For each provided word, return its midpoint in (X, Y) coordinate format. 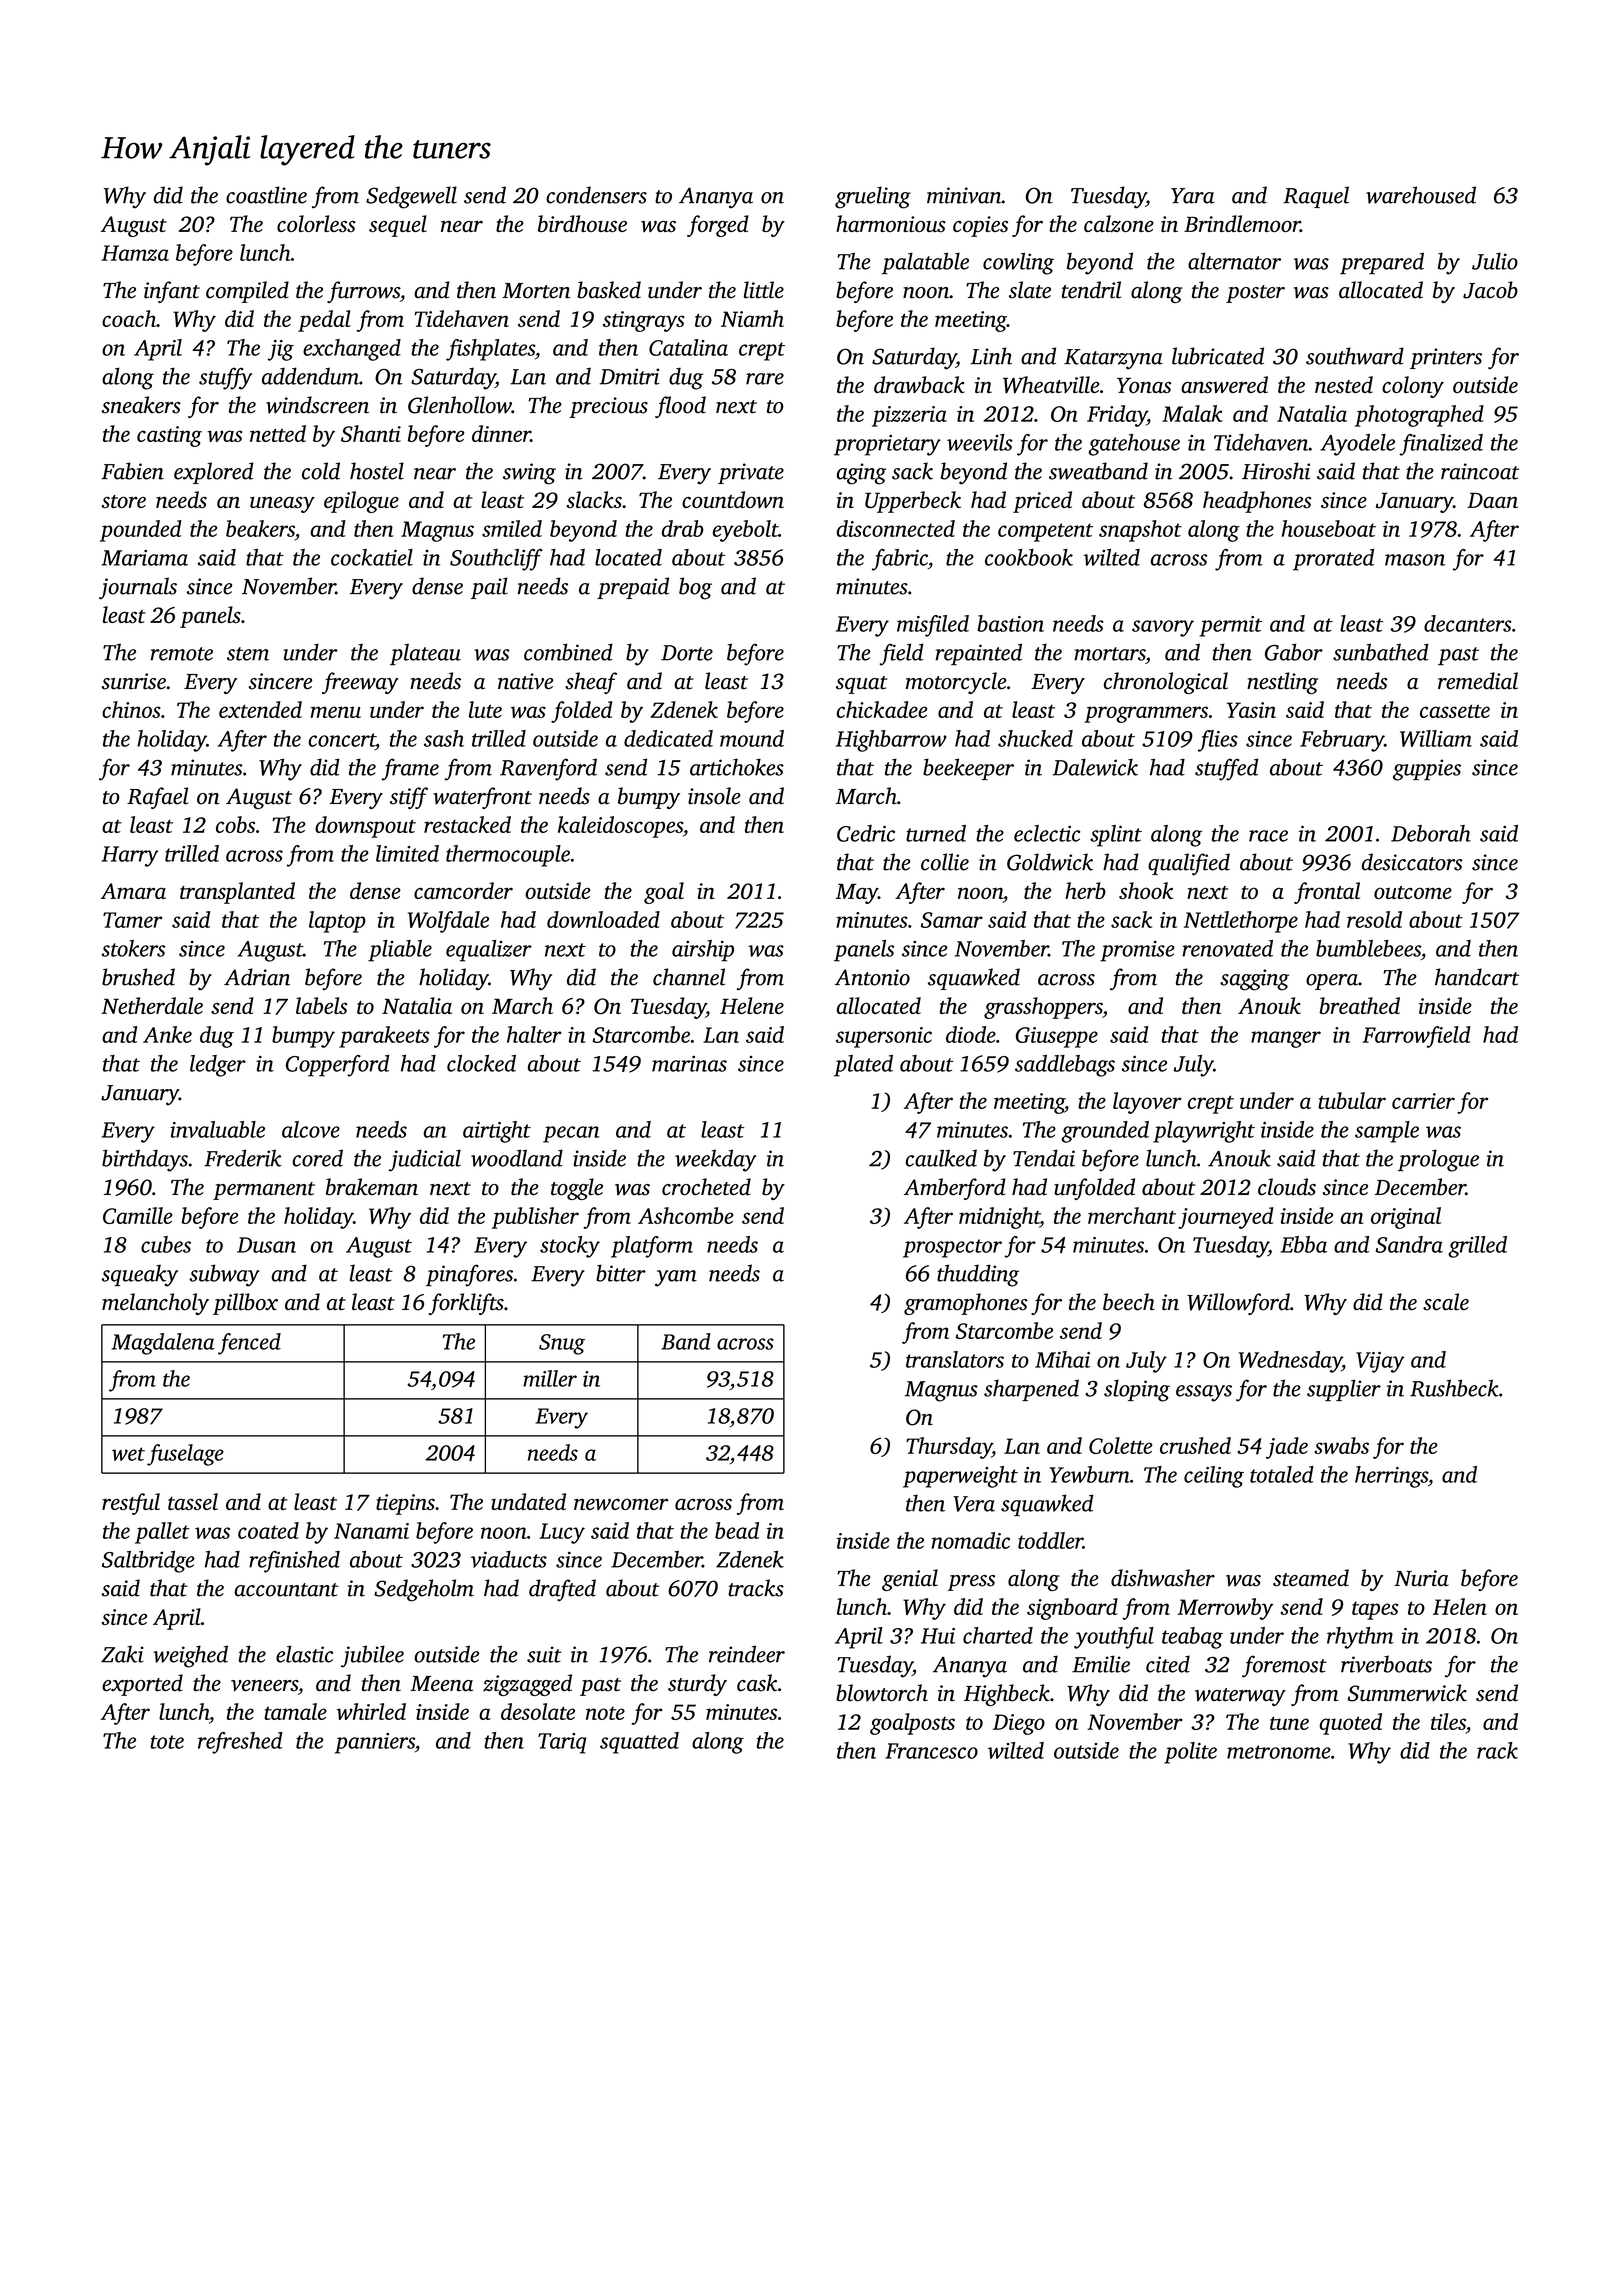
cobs (235, 824)
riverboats (1386, 1664)
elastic (304, 1654)
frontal (1327, 893)
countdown (733, 499)
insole (714, 796)
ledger (218, 1066)
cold (321, 471)
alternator (1234, 261)
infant (172, 292)
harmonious (891, 223)
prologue (1438, 1160)
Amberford (955, 1189)
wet (128, 1454)
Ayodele (1357, 445)
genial (910, 1580)
